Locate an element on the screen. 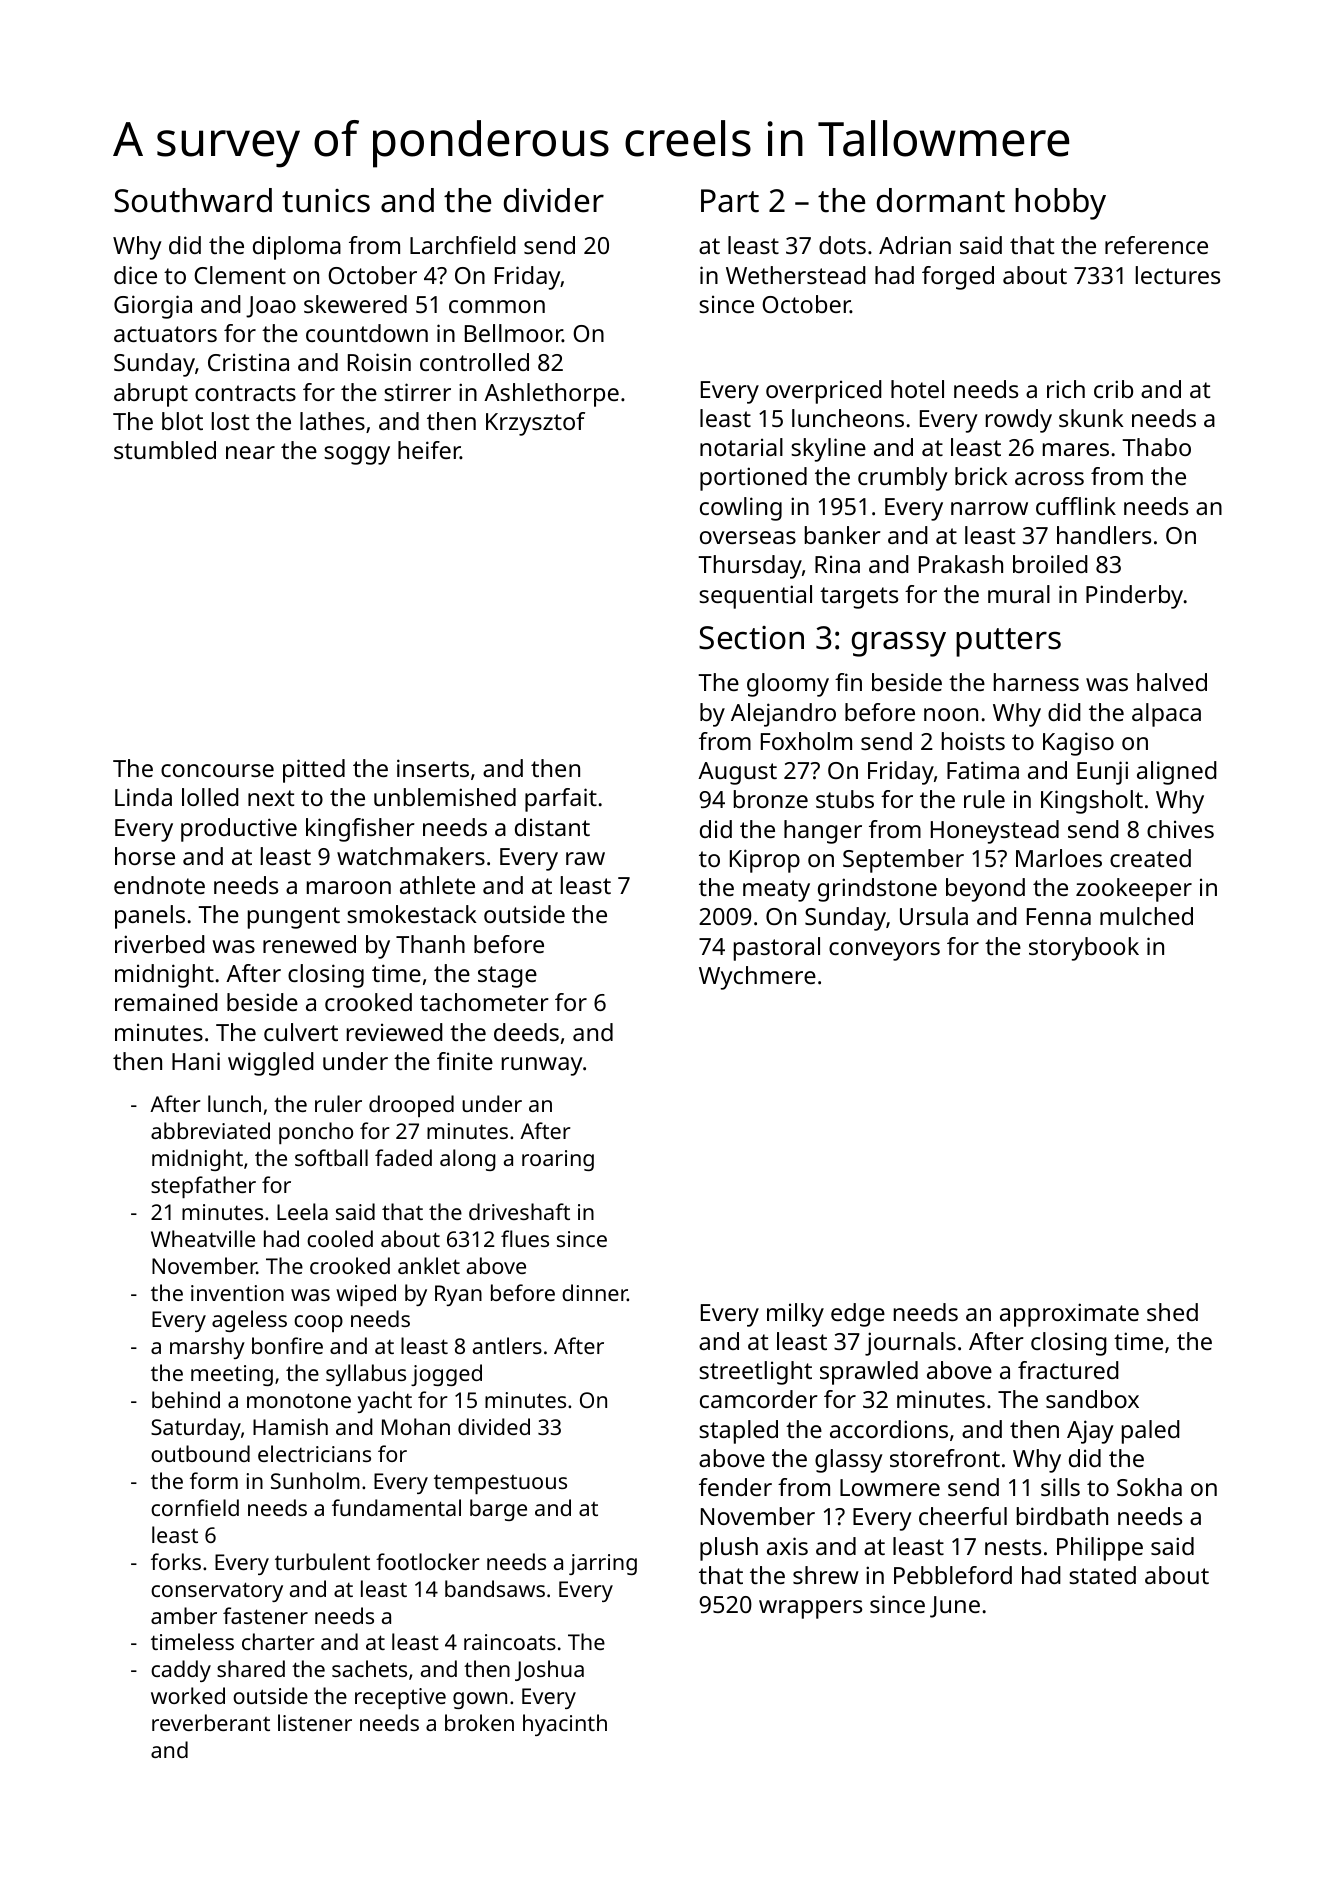 This screenshot has height=1892, width=1338. antlers is located at coordinates (507, 1345).
